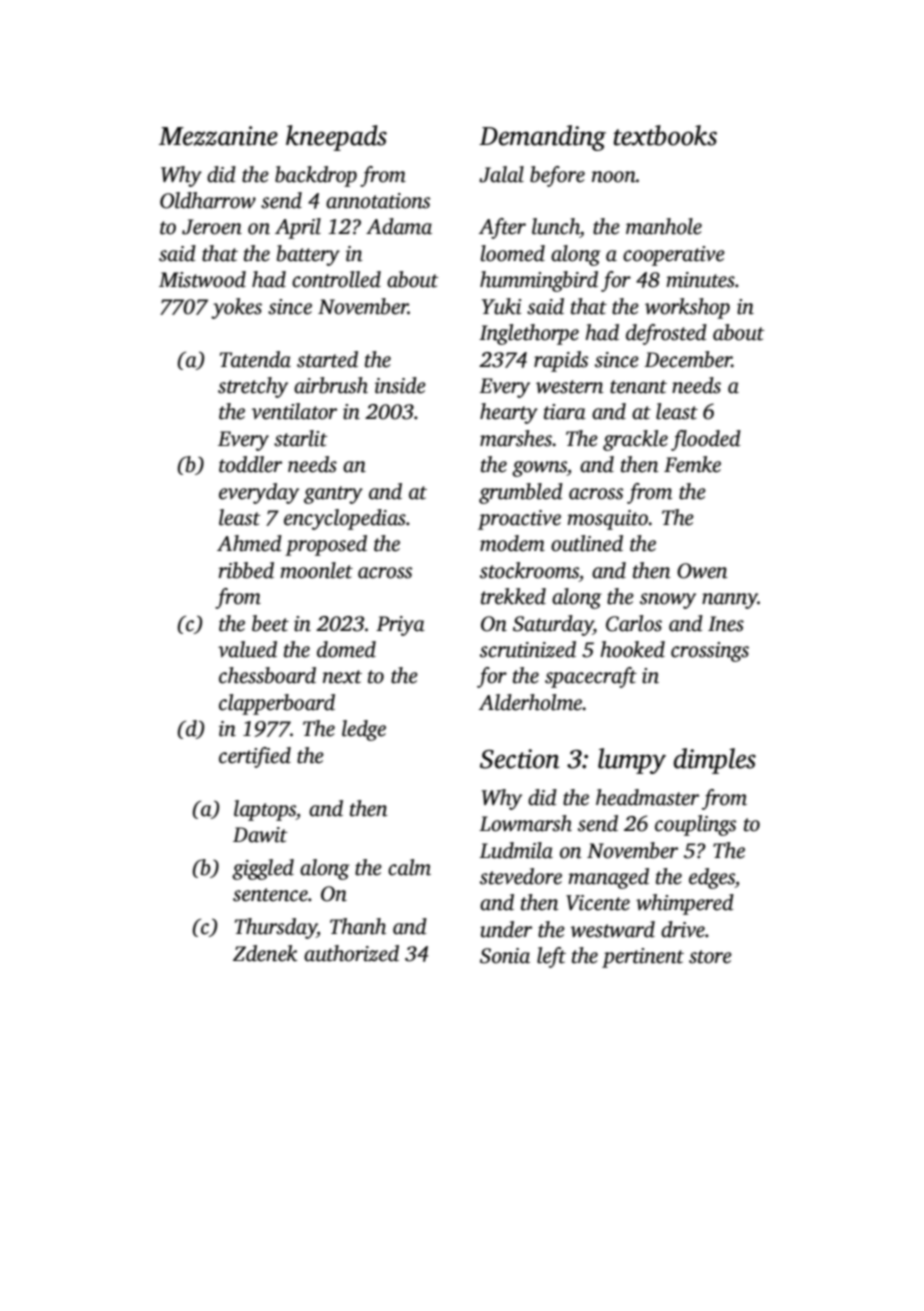  Describe the element at coordinates (218, 136) in the image. I see `Mezzanine` at that location.
